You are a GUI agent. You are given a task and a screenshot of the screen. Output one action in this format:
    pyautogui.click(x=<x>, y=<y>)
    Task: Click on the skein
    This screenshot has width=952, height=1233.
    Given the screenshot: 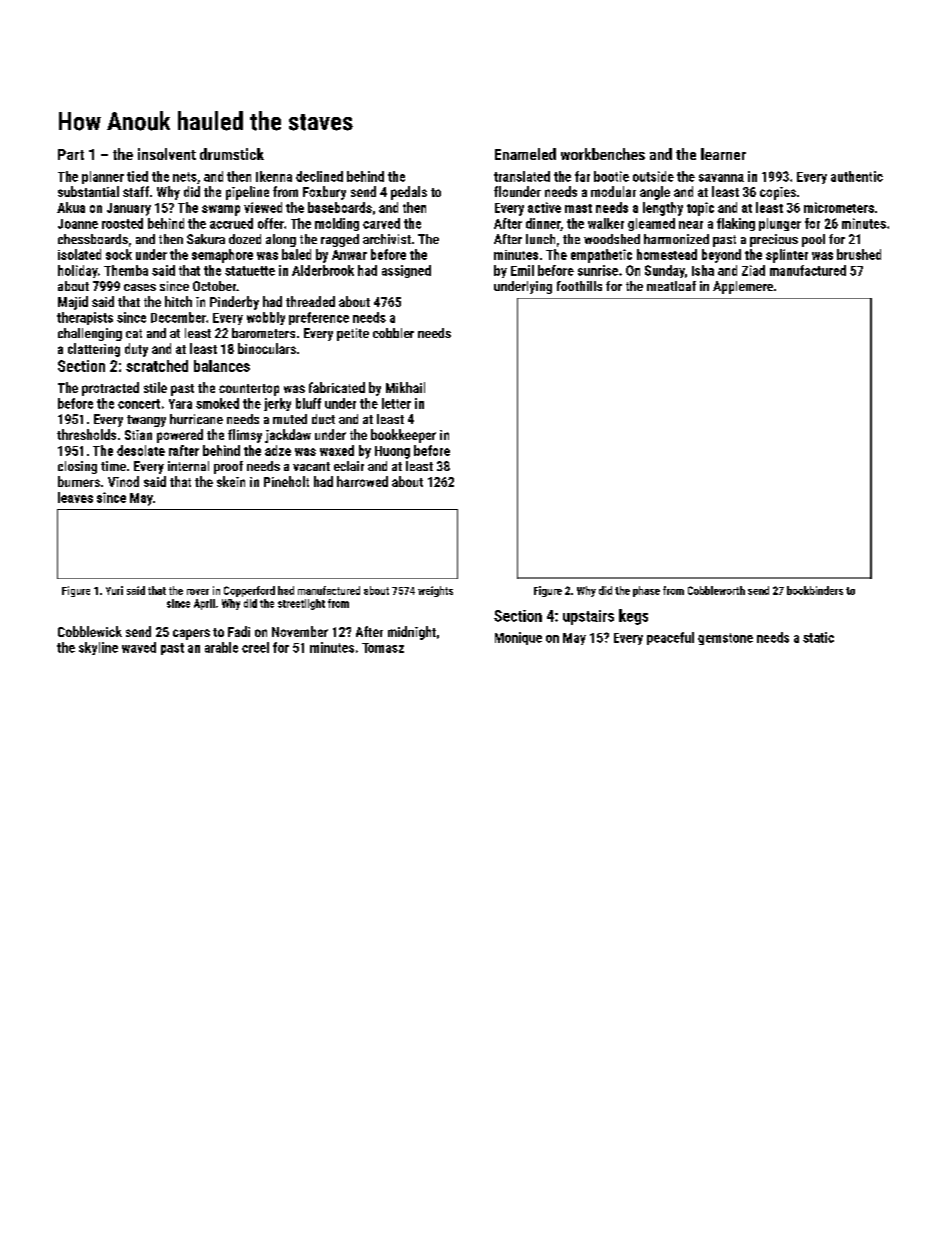 What is the action you would take?
    pyautogui.click(x=231, y=481)
